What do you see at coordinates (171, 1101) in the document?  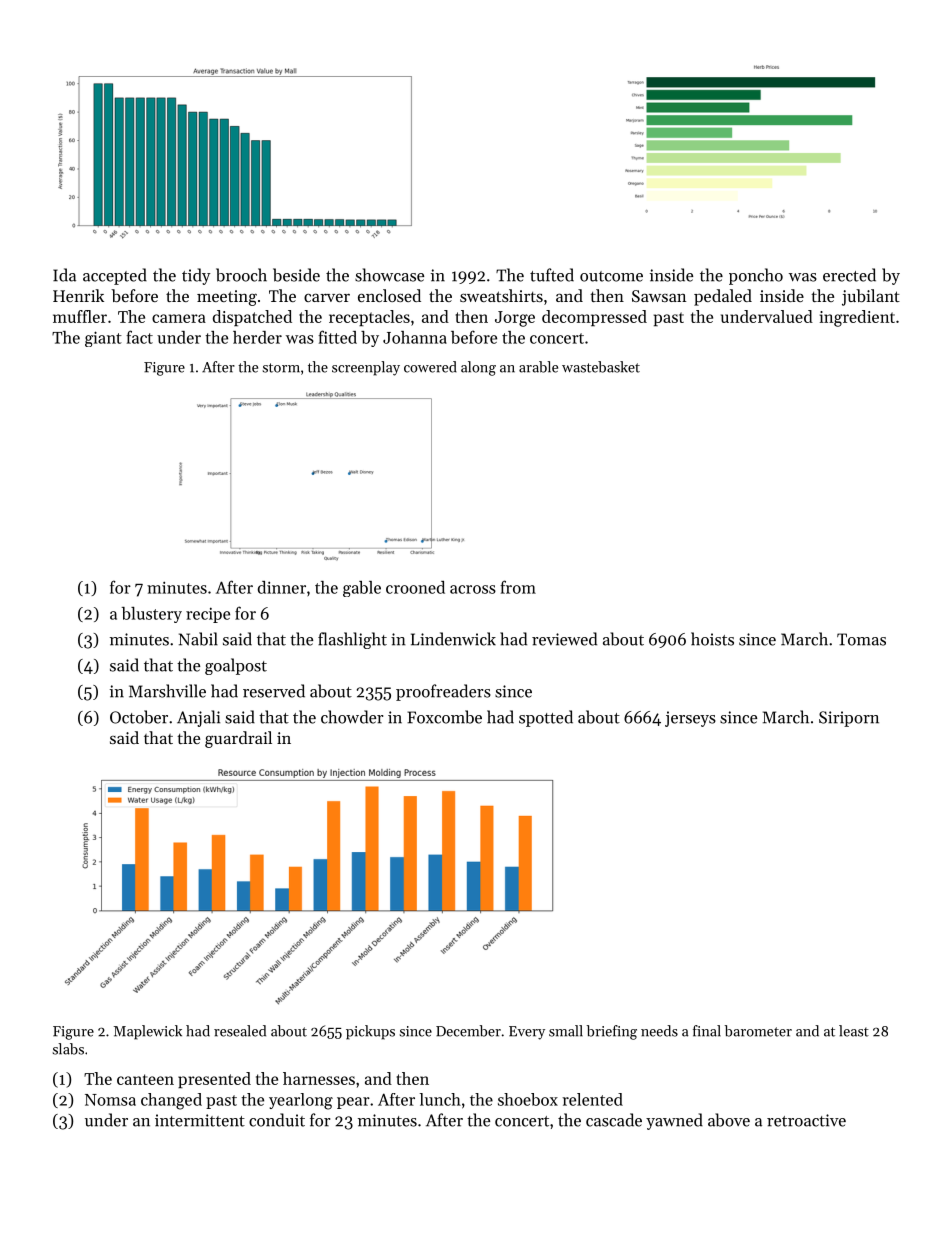 I see `changed` at bounding box center [171, 1101].
